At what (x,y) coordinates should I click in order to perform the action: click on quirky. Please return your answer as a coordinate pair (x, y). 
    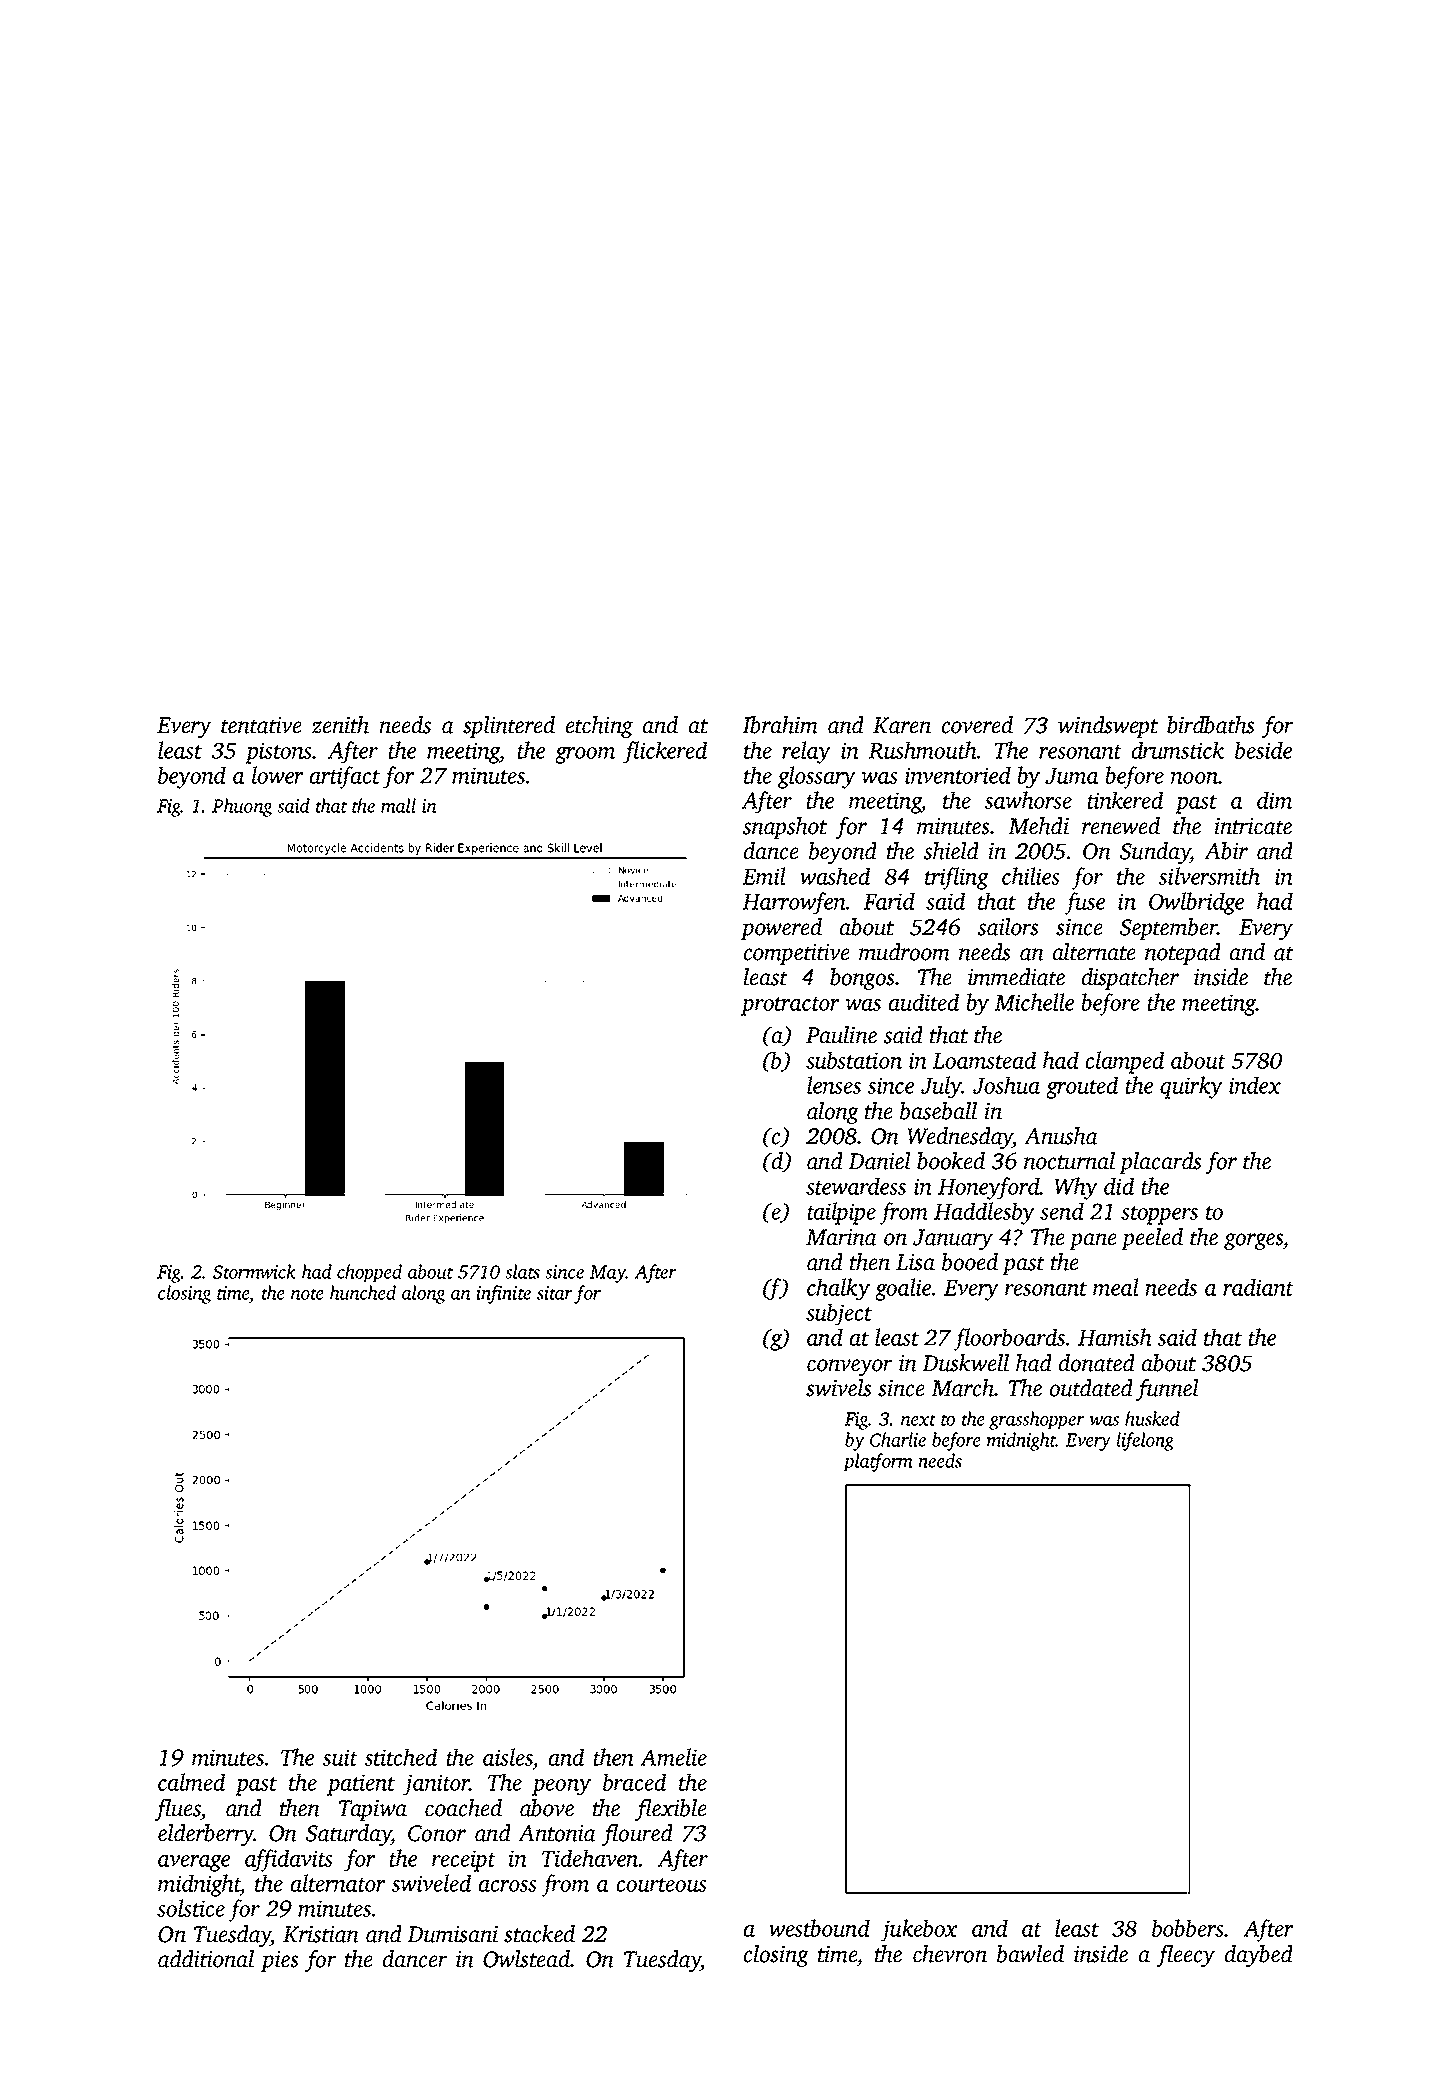
    Looking at the image, I should click on (1191, 1087).
